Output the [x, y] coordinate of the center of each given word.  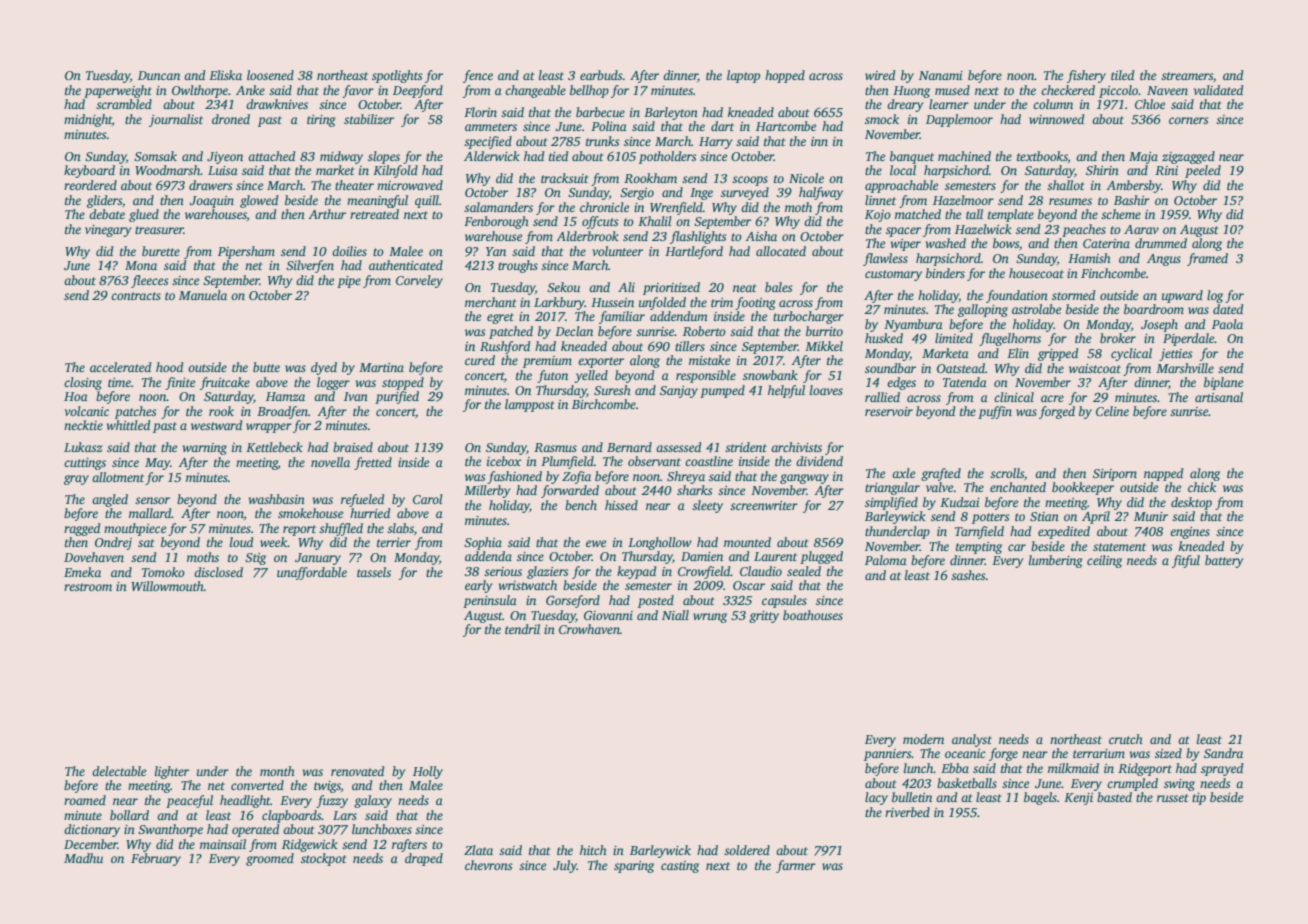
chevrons [488, 865]
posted [656, 601]
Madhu [83, 858]
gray [76, 480]
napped [1163, 474]
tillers [690, 346]
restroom [88, 587]
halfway [821, 193]
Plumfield [567, 462]
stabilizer [369, 119]
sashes [968, 575]
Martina [381, 367]
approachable [901, 186]
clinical [1014, 397]
